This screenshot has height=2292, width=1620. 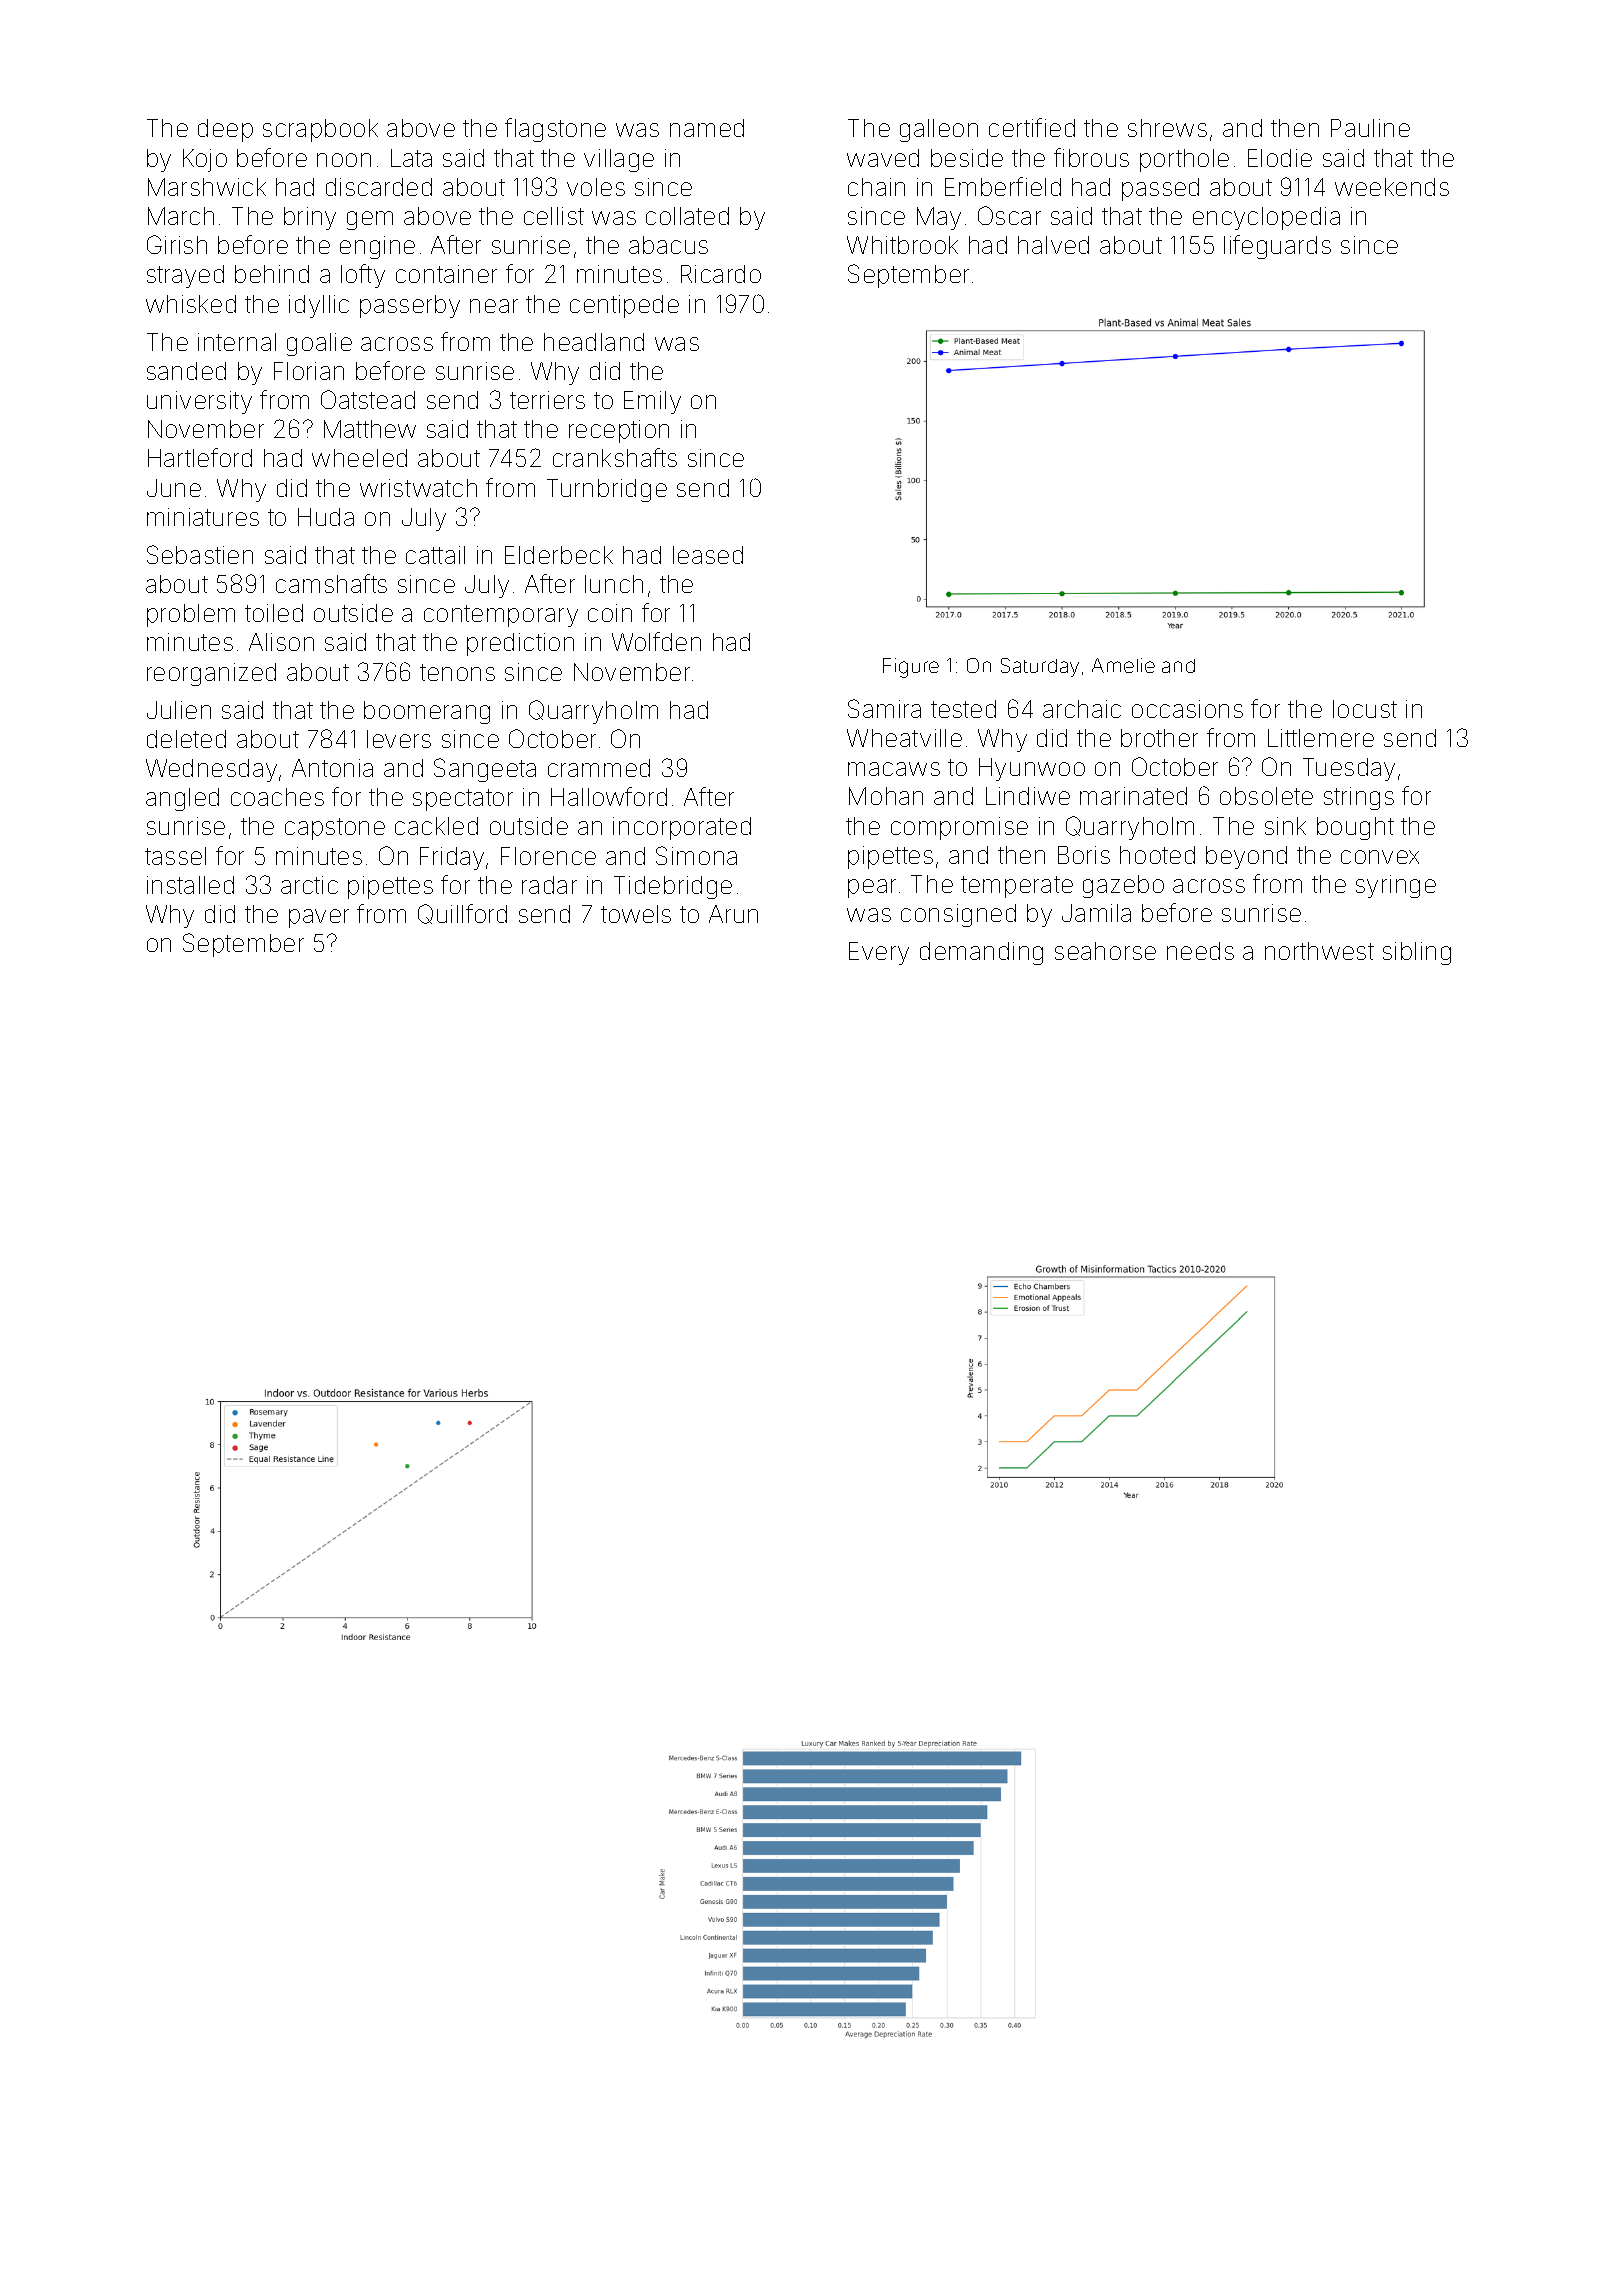 What do you see at coordinates (1266, 218) in the screenshot?
I see `encyclopedia` at bounding box center [1266, 218].
